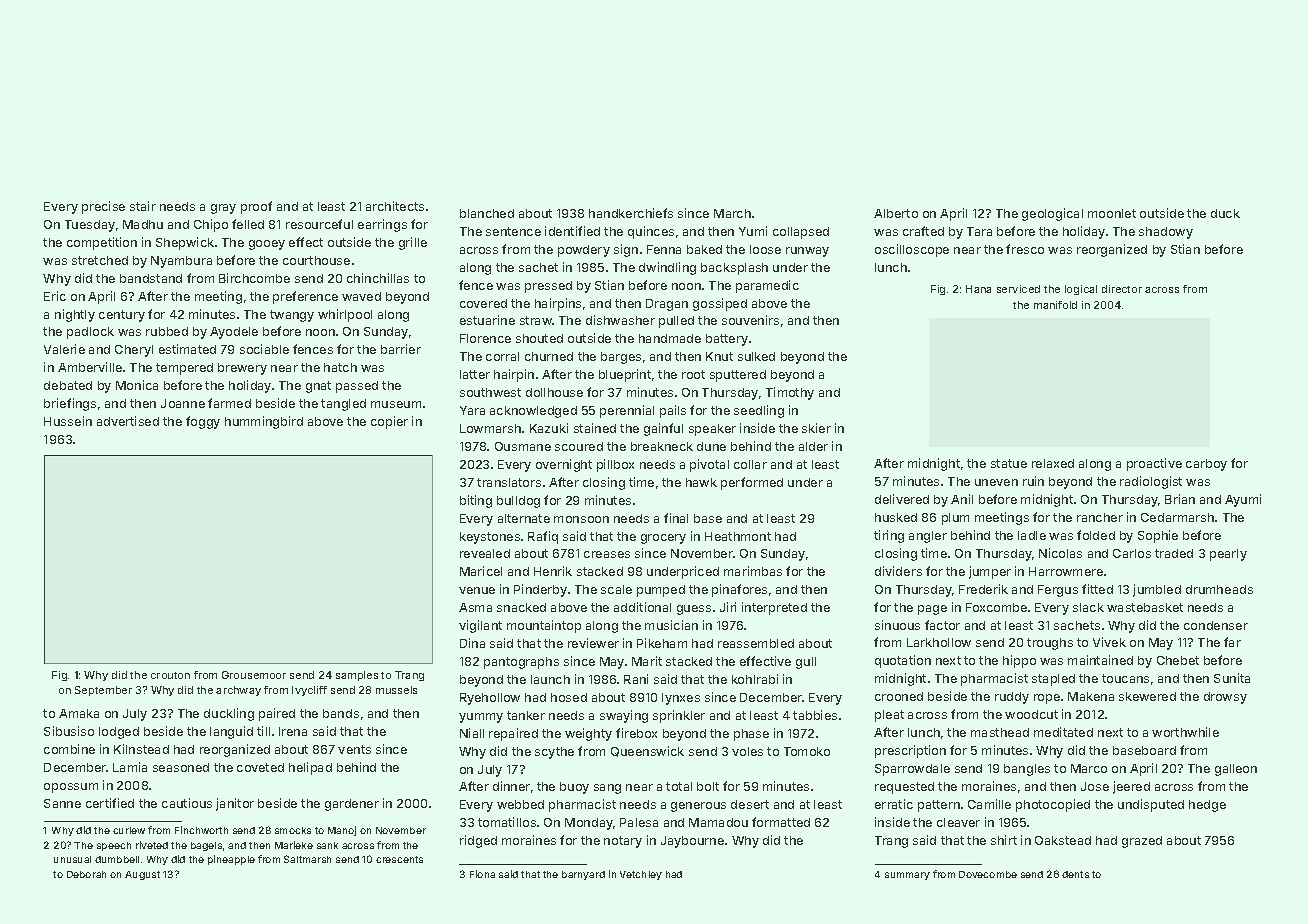 Image resolution: width=1308 pixels, height=924 pixels. I want to click on March, so click(732, 213).
